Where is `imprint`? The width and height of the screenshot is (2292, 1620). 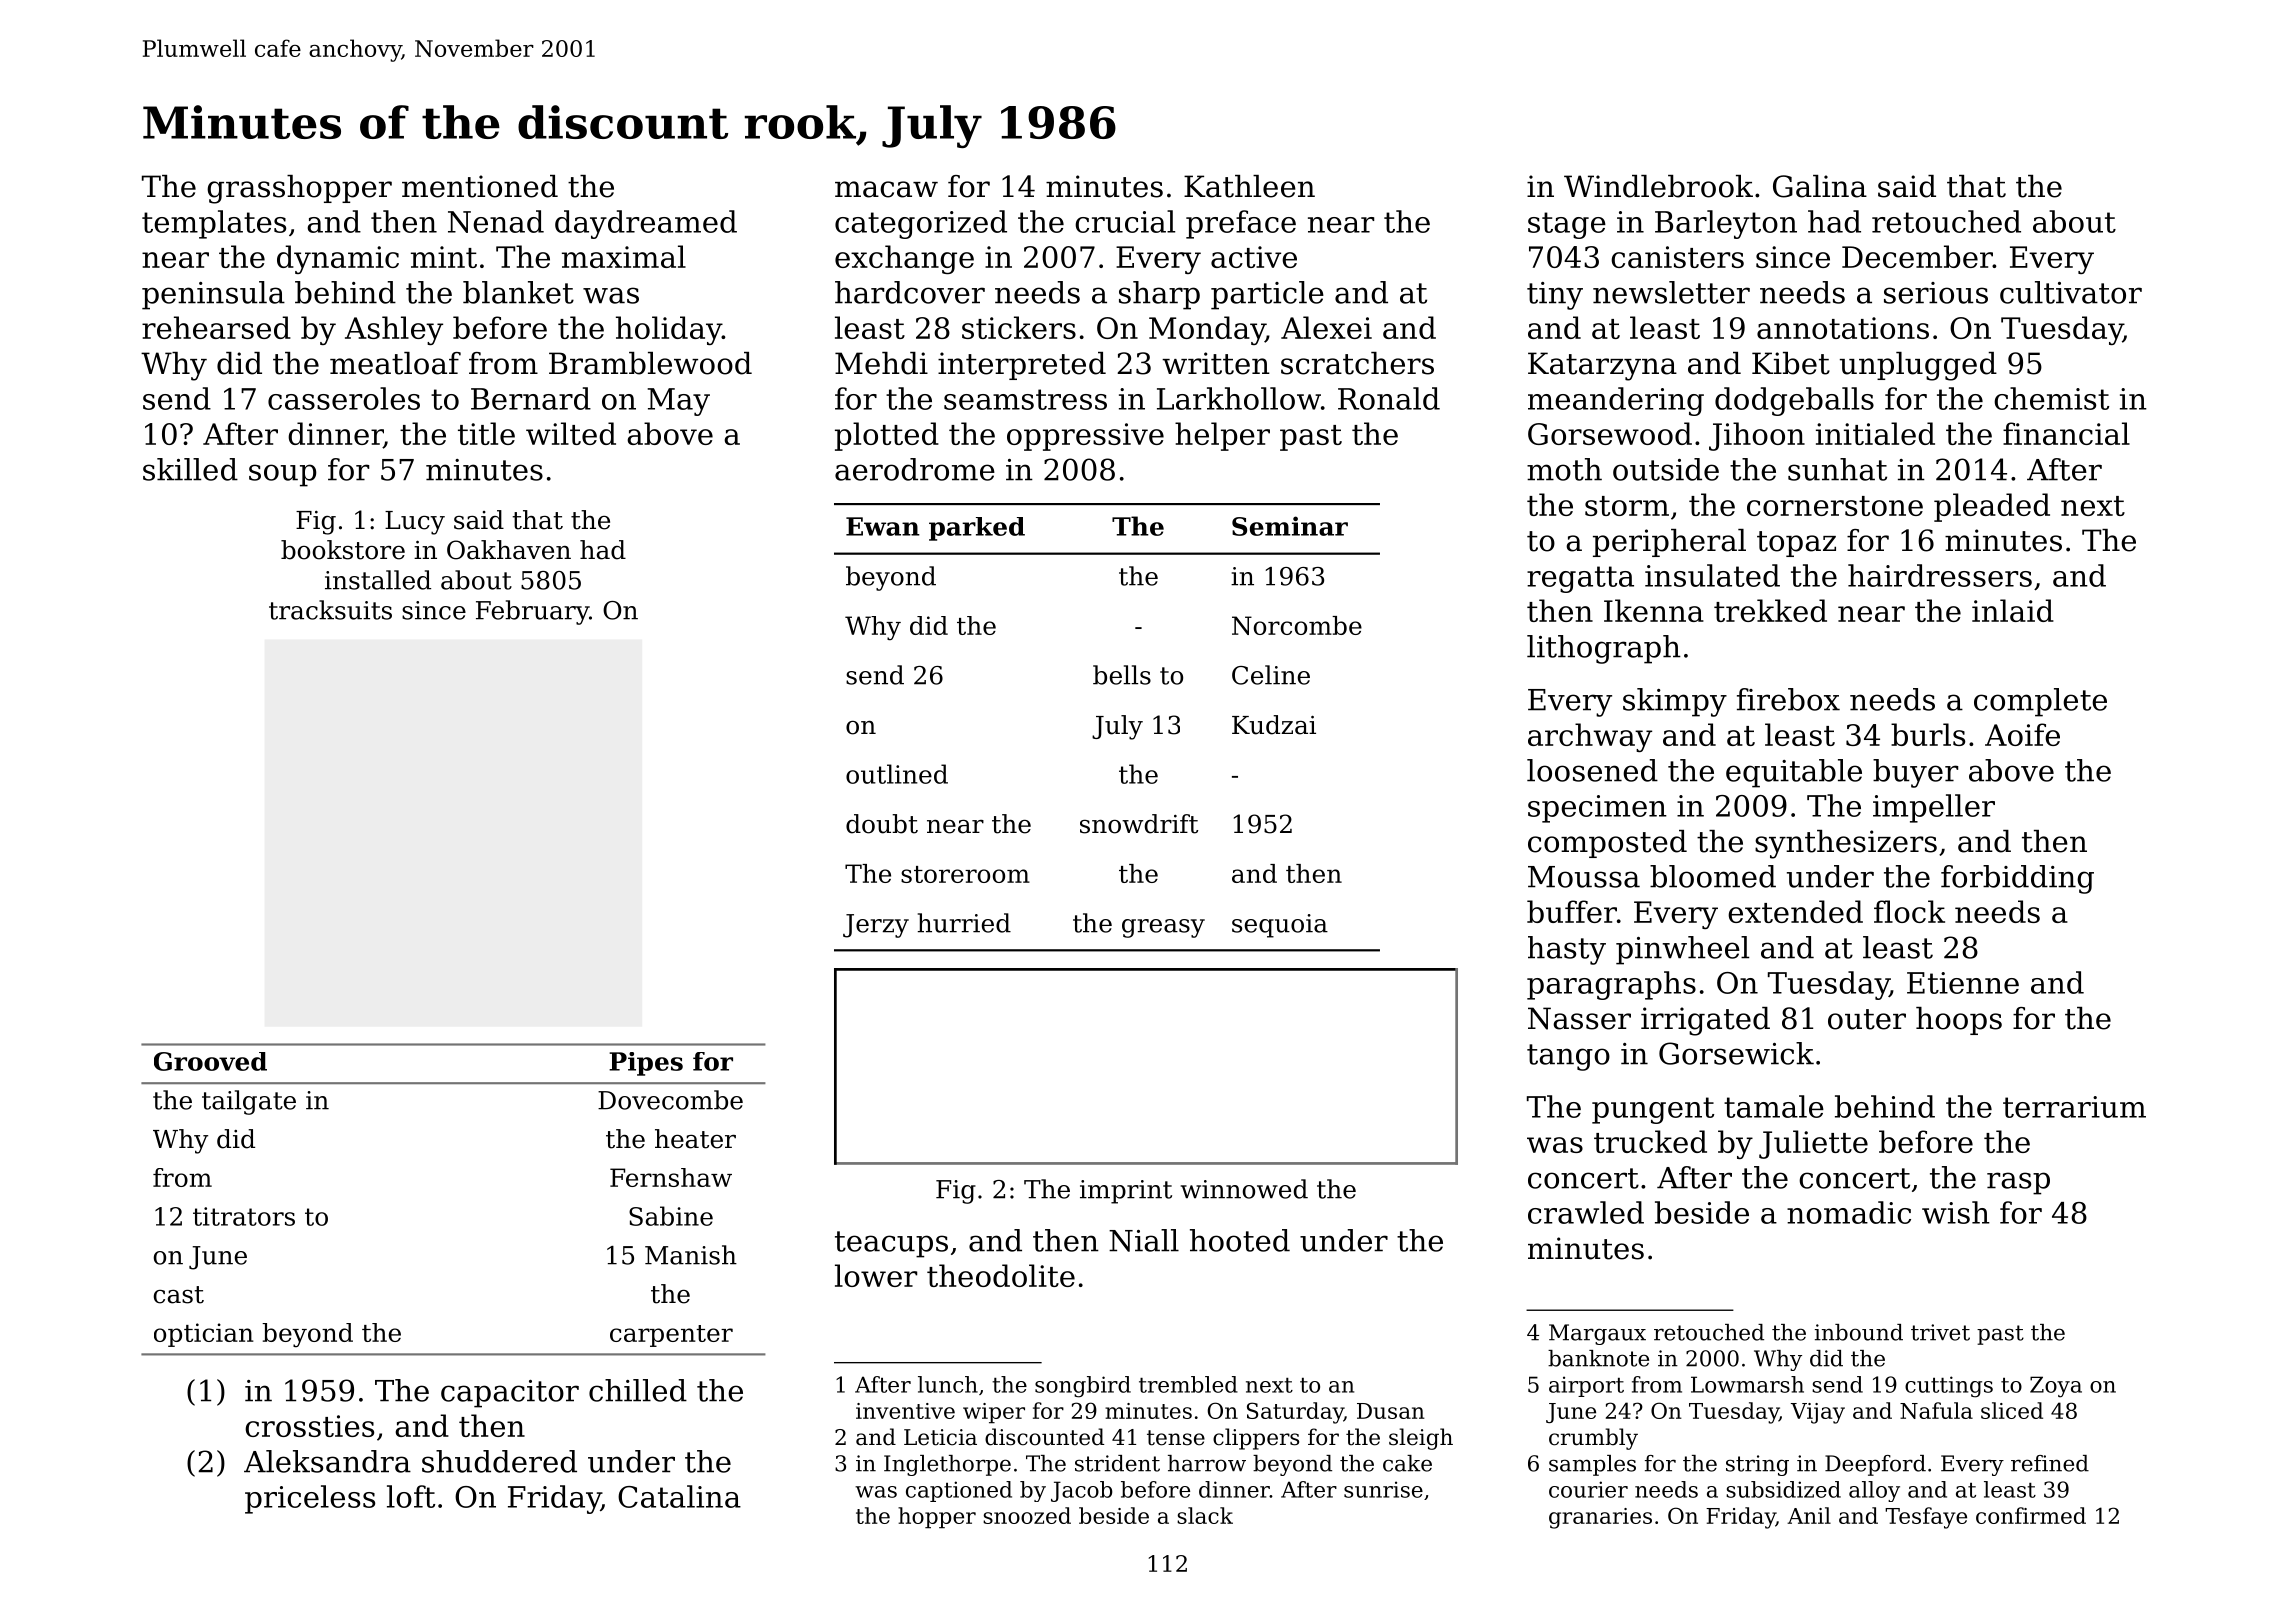 imprint is located at coordinates (1126, 1192).
